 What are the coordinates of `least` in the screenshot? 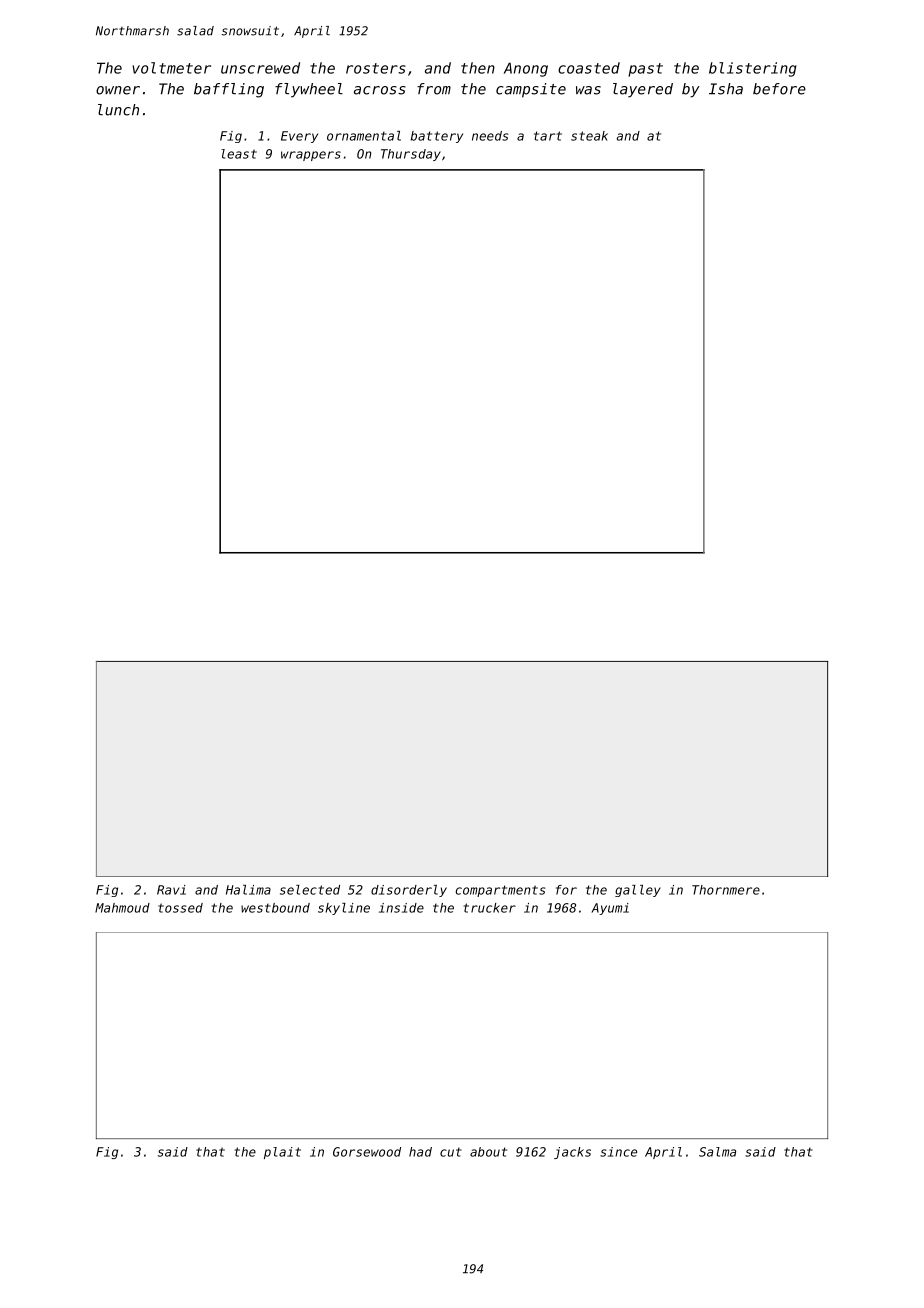 It's located at (239, 154).
